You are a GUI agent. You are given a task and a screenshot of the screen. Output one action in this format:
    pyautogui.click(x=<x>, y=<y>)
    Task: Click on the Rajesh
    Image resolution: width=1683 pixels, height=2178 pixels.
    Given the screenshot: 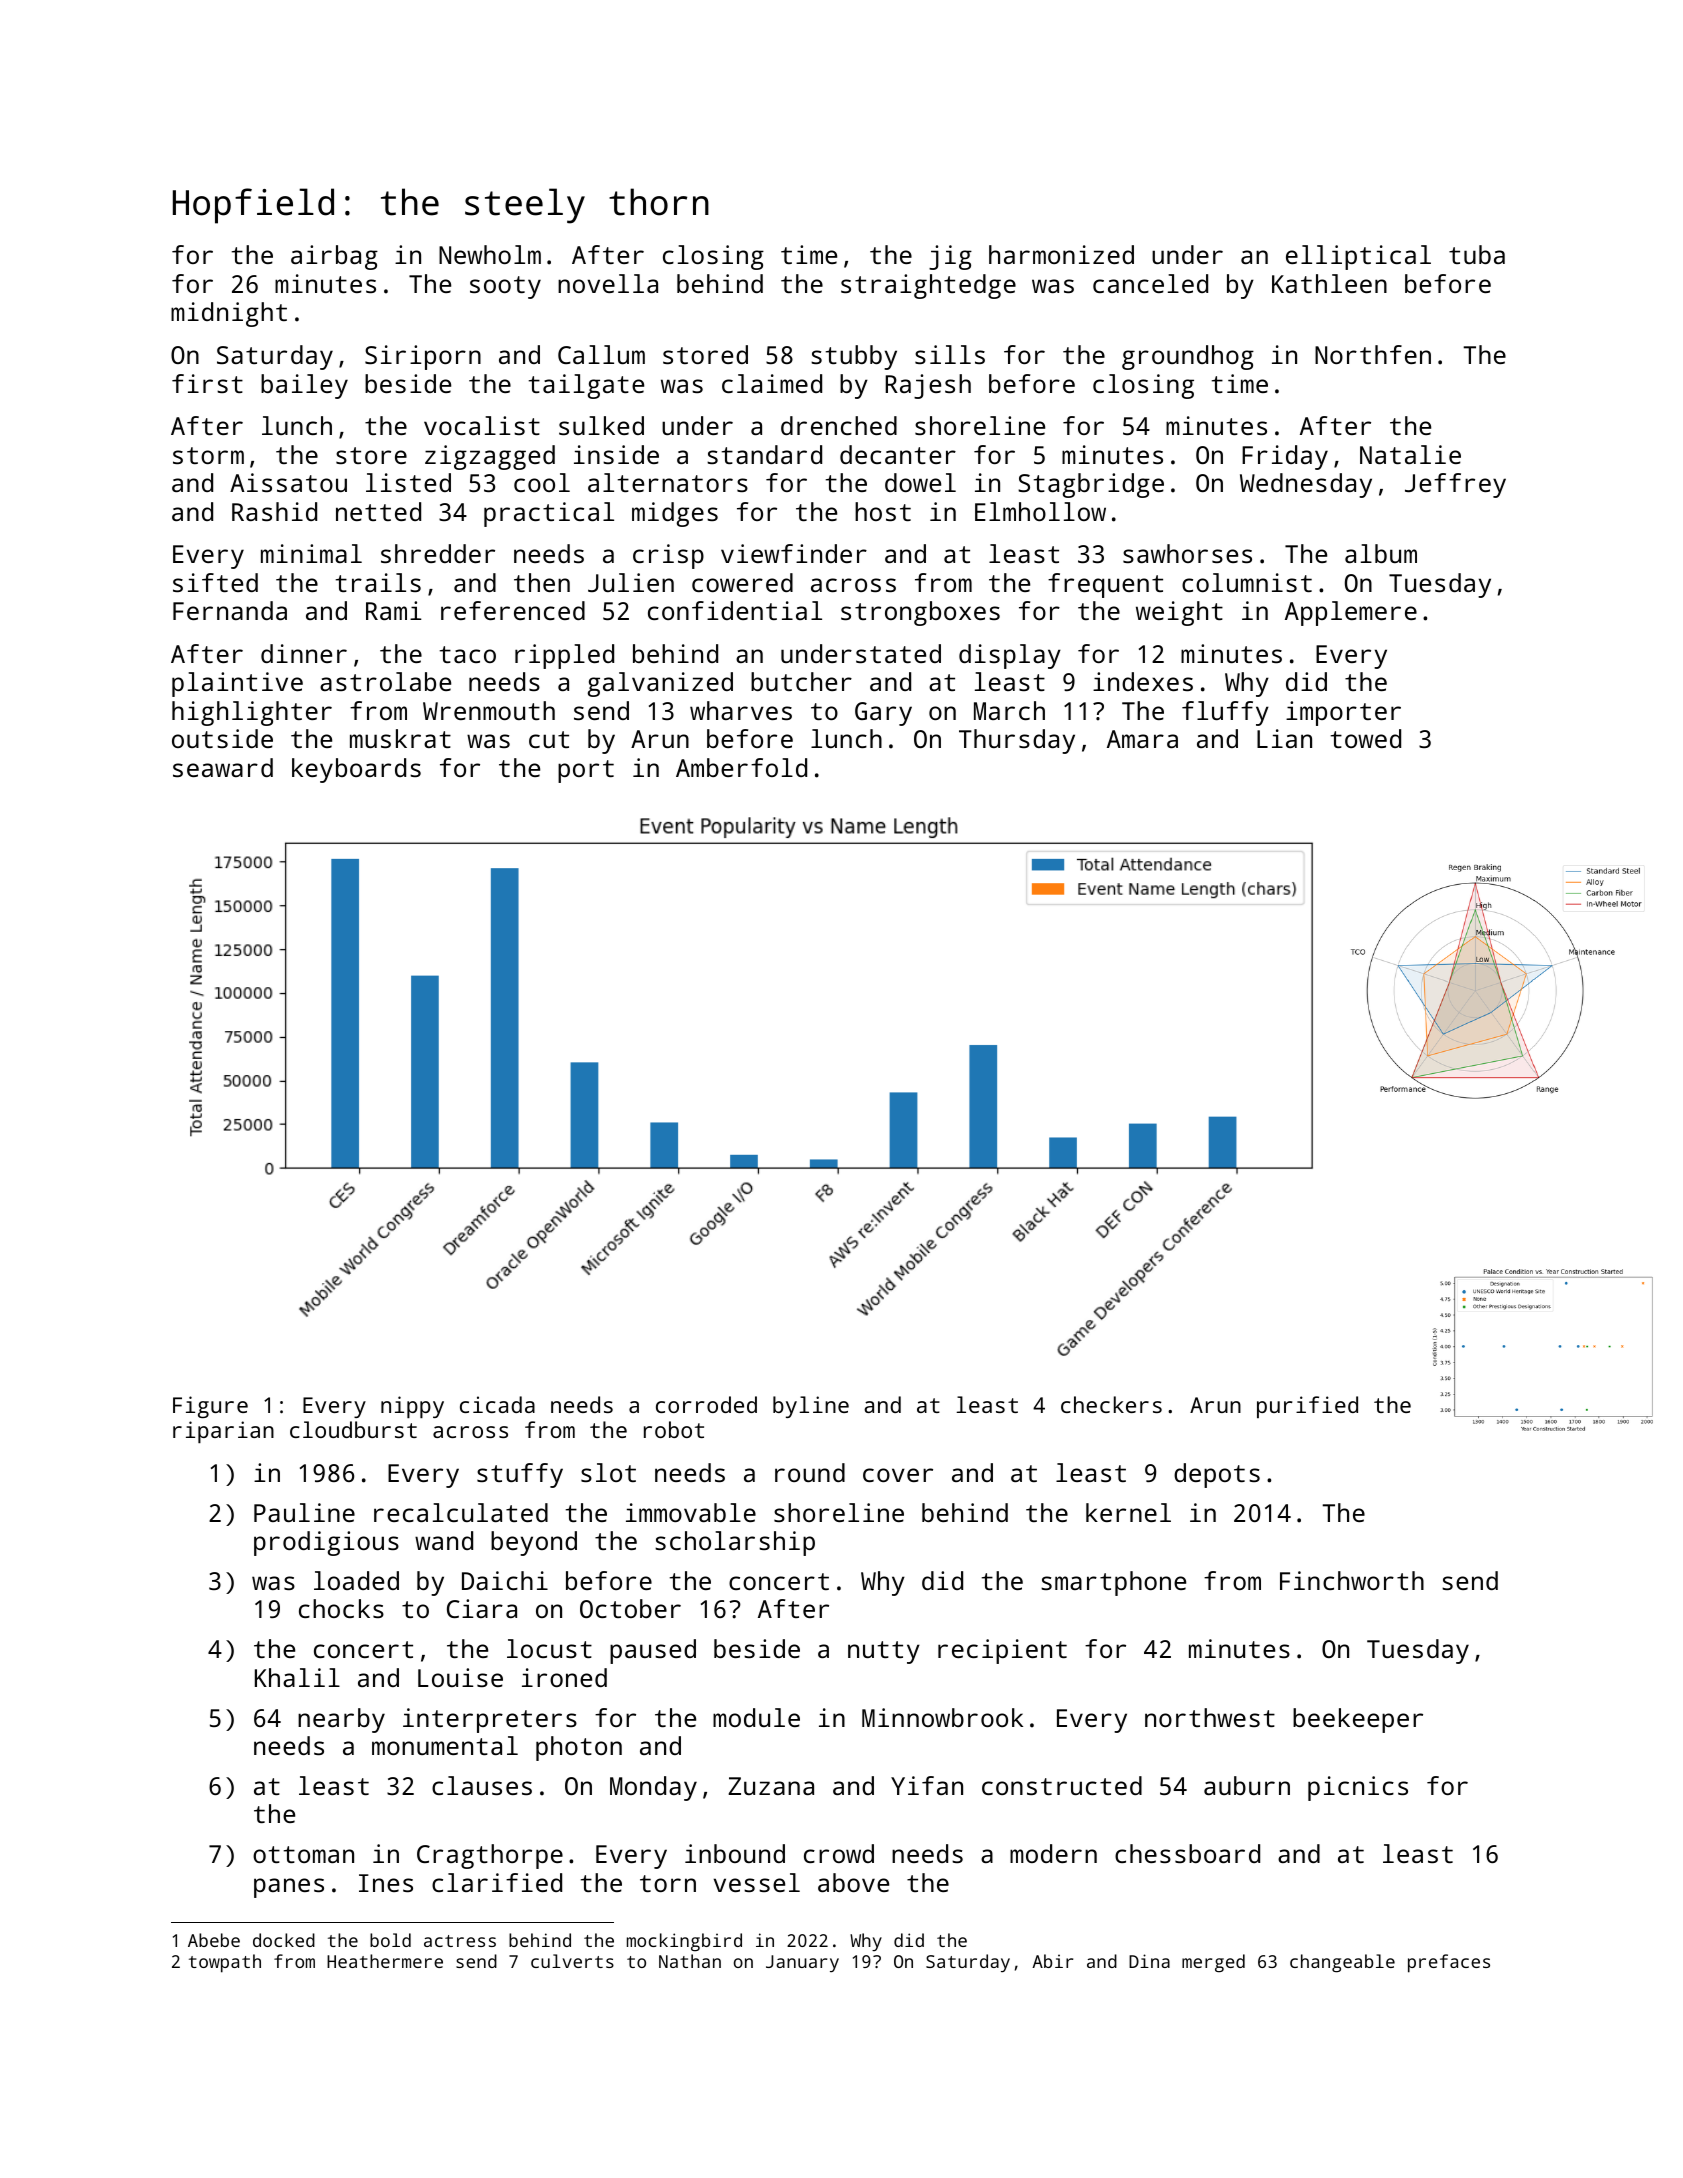 What is the action you would take?
    pyautogui.click(x=928, y=386)
